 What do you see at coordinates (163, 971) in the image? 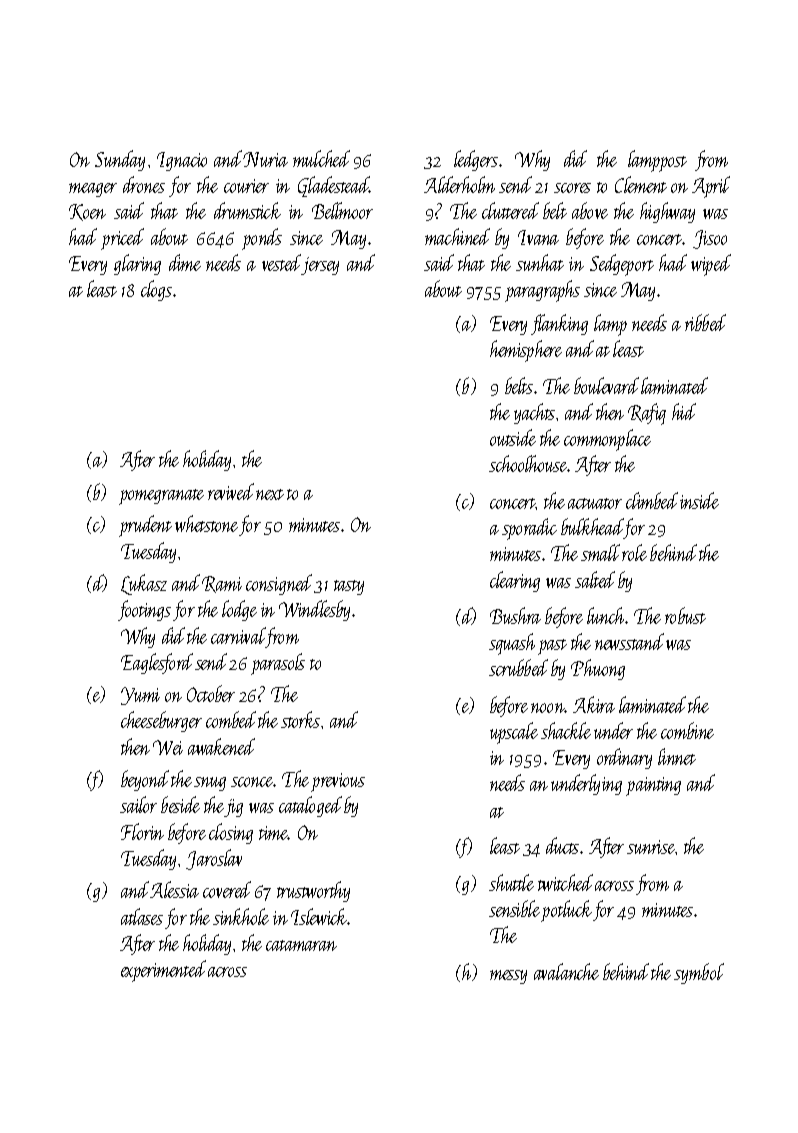
I see `experimented` at bounding box center [163, 971].
